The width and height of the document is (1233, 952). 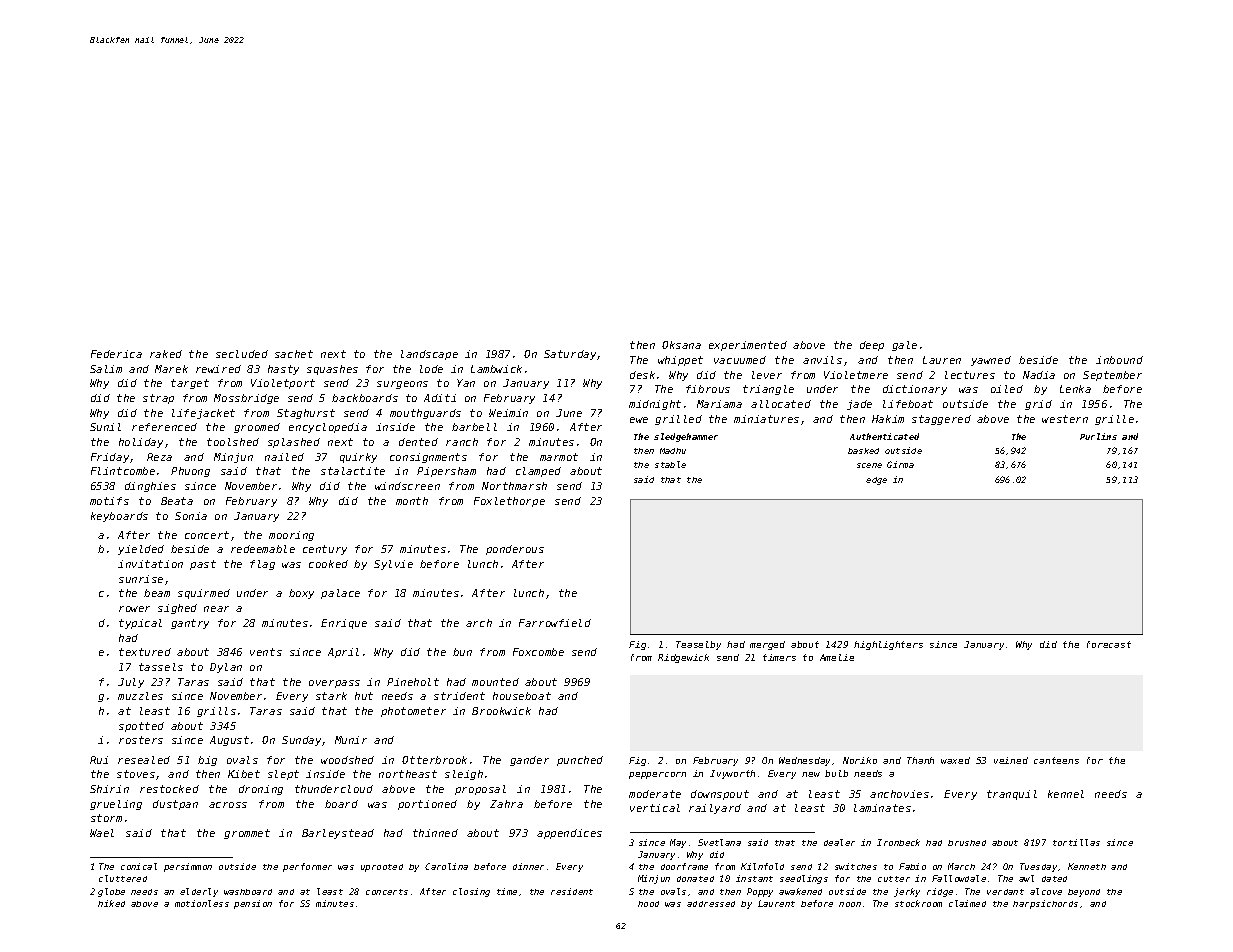 What do you see at coordinates (1056, 760) in the document?
I see `canteens` at bounding box center [1056, 760].
